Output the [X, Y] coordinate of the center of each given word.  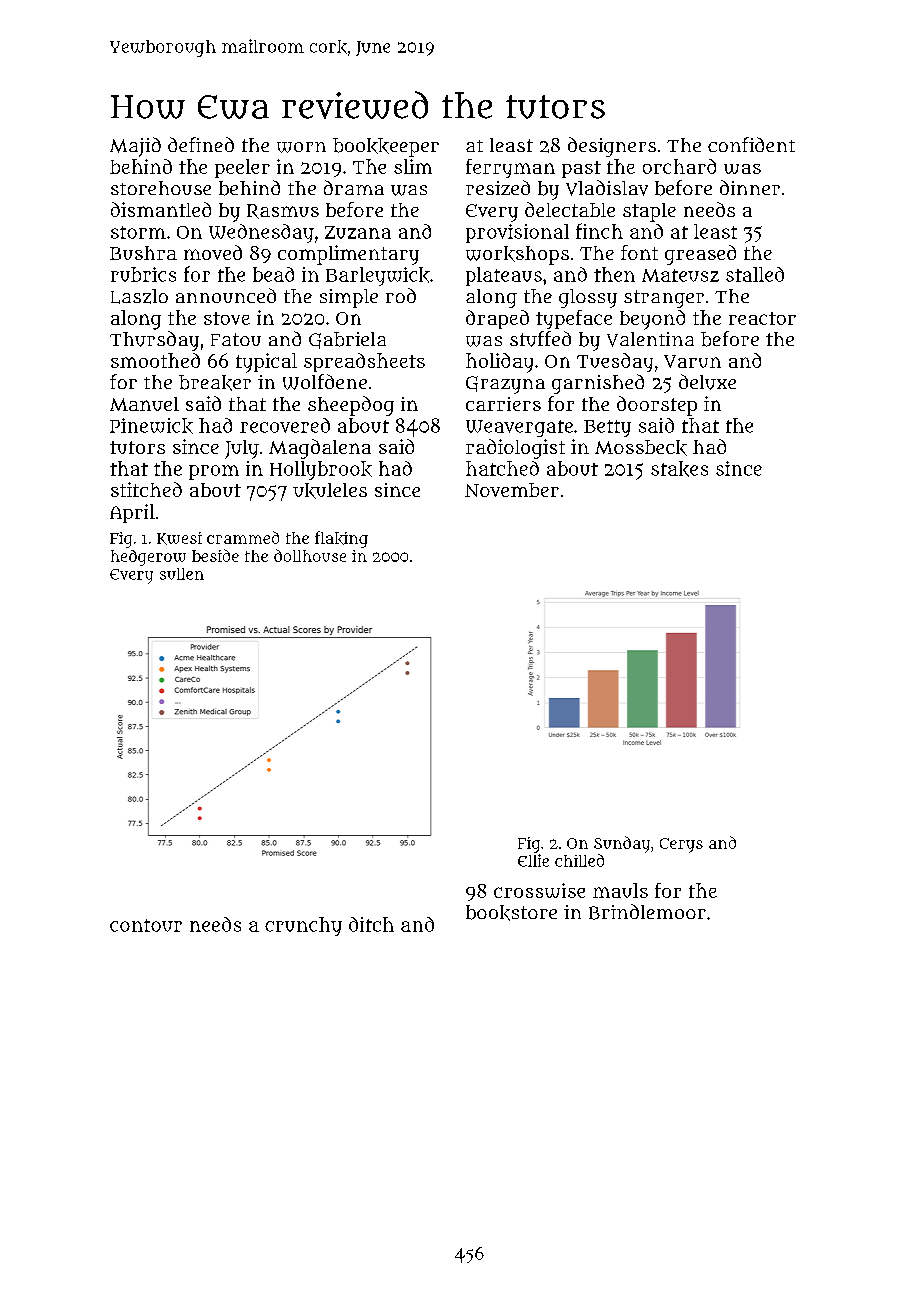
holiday [499, 363]
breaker [215, 383]
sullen [182, 574]
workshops [517, 255]
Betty [607, 428]
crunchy [303, 926]
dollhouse [310, 555]
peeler [242, 168]
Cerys [681, 845]
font [639, 252]
